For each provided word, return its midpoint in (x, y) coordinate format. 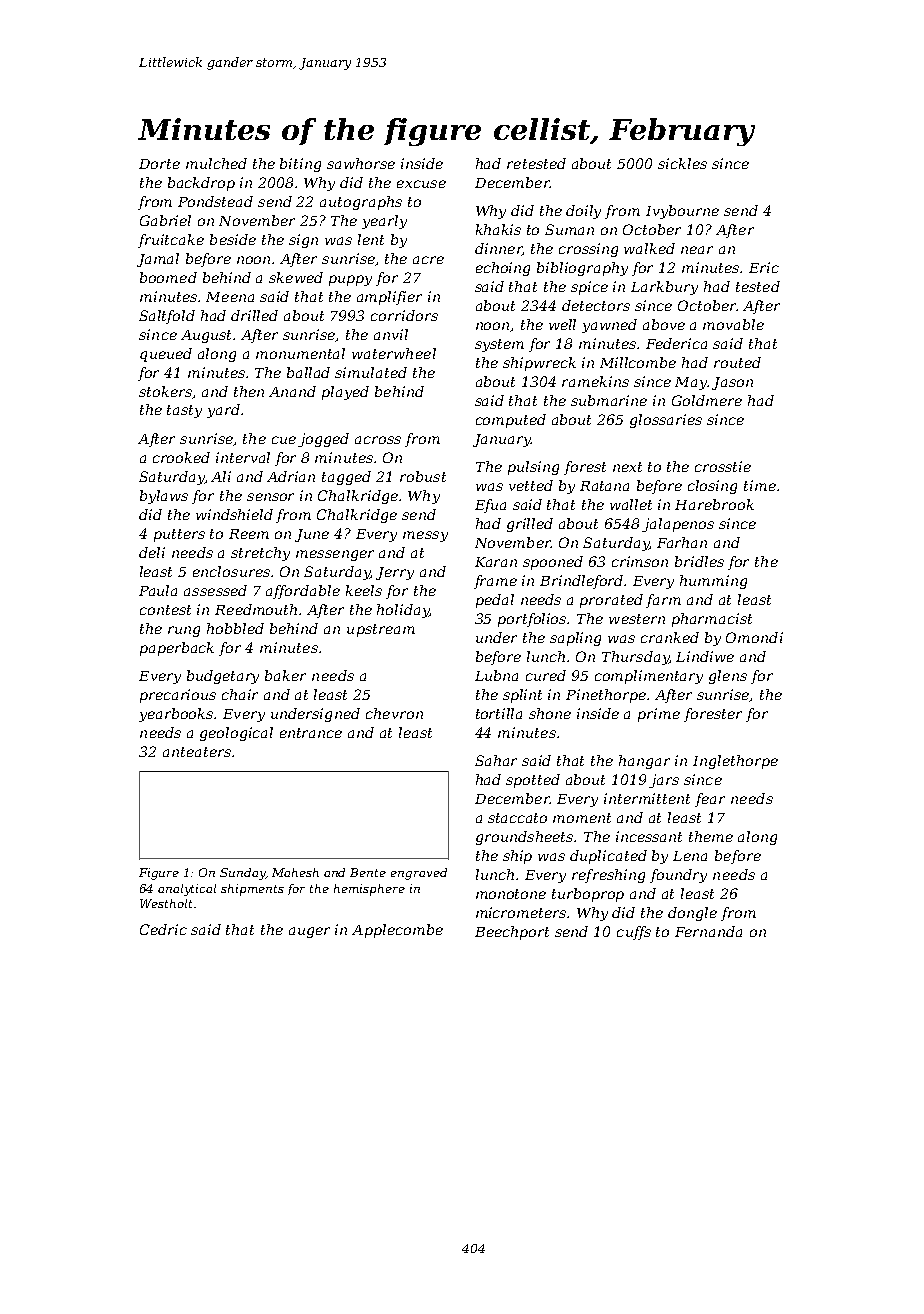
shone (550, 713)
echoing (503, 269)
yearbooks (176, 715)
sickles (682, 163)
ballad (308, 372)
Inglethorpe (735, 762)
